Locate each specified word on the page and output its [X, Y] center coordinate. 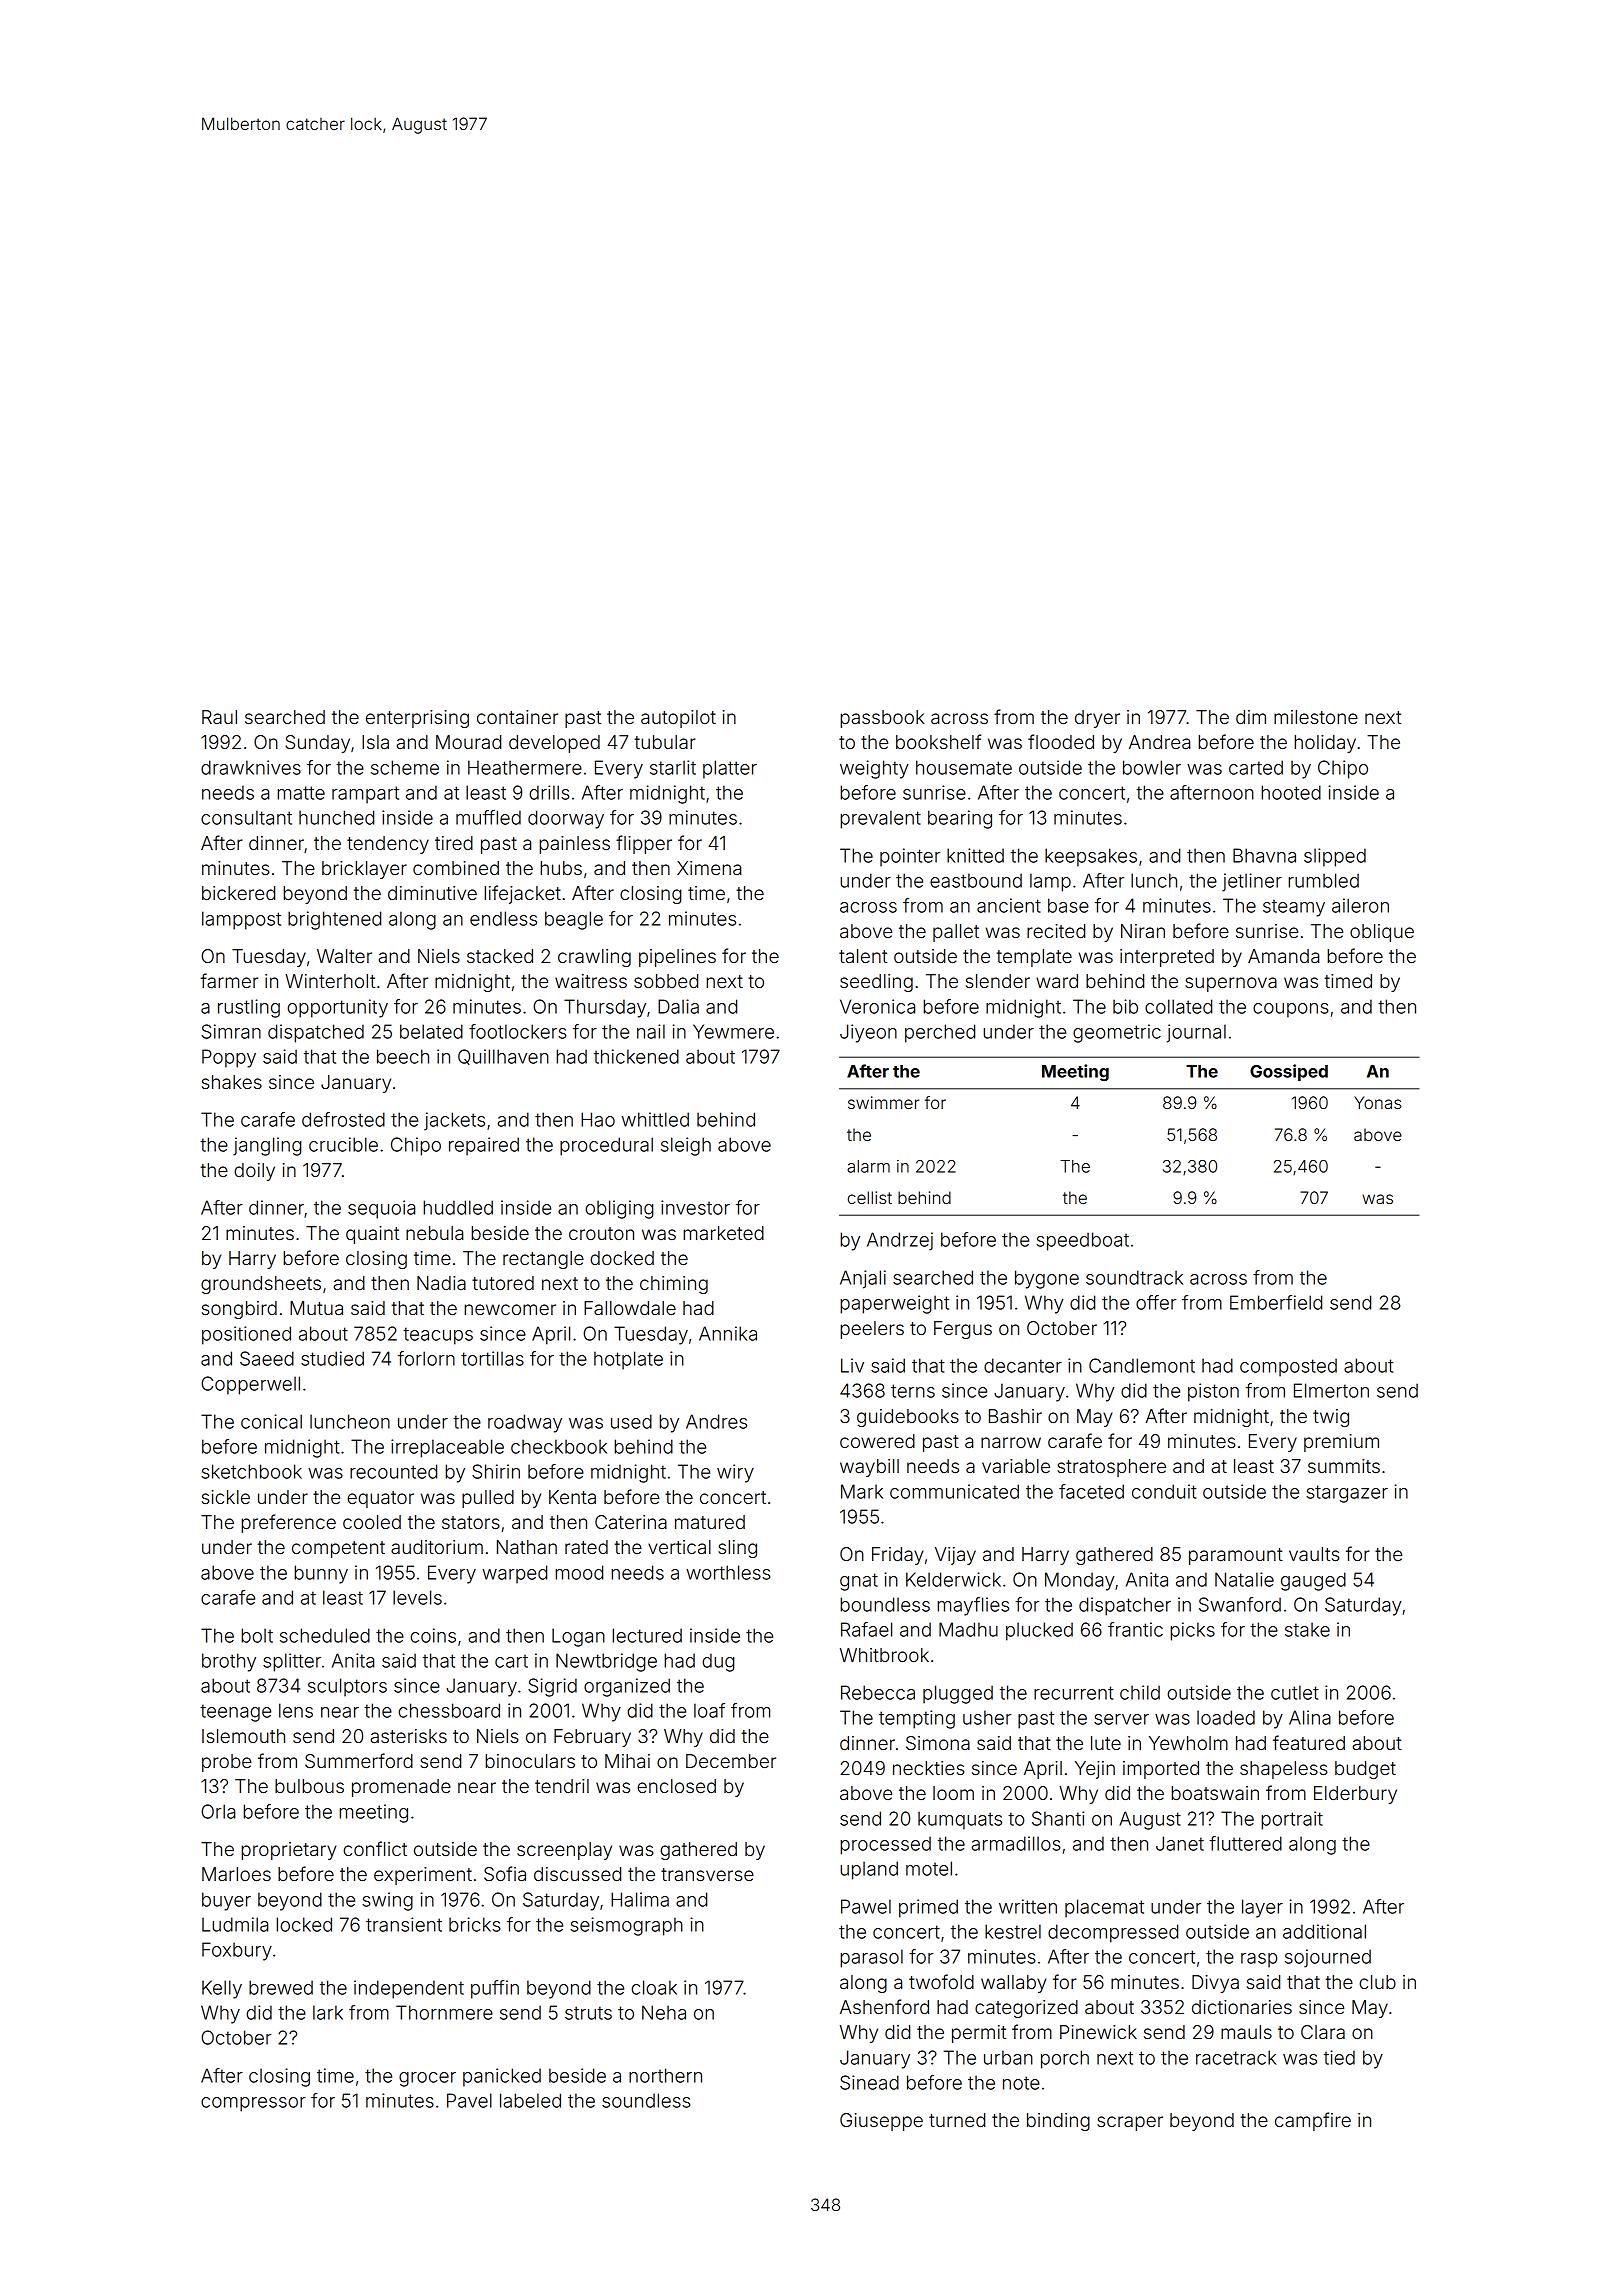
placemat [1104, 1908]
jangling [267, 1146]
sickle [226, 1497]
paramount [1236, 1556]
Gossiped [1289, 1072]
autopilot [678, 719]
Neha [664, 2012]
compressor [253, 2104]
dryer [1097, 719]
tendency [388, 845]
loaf [709, 1710]
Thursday [605, 1008]
